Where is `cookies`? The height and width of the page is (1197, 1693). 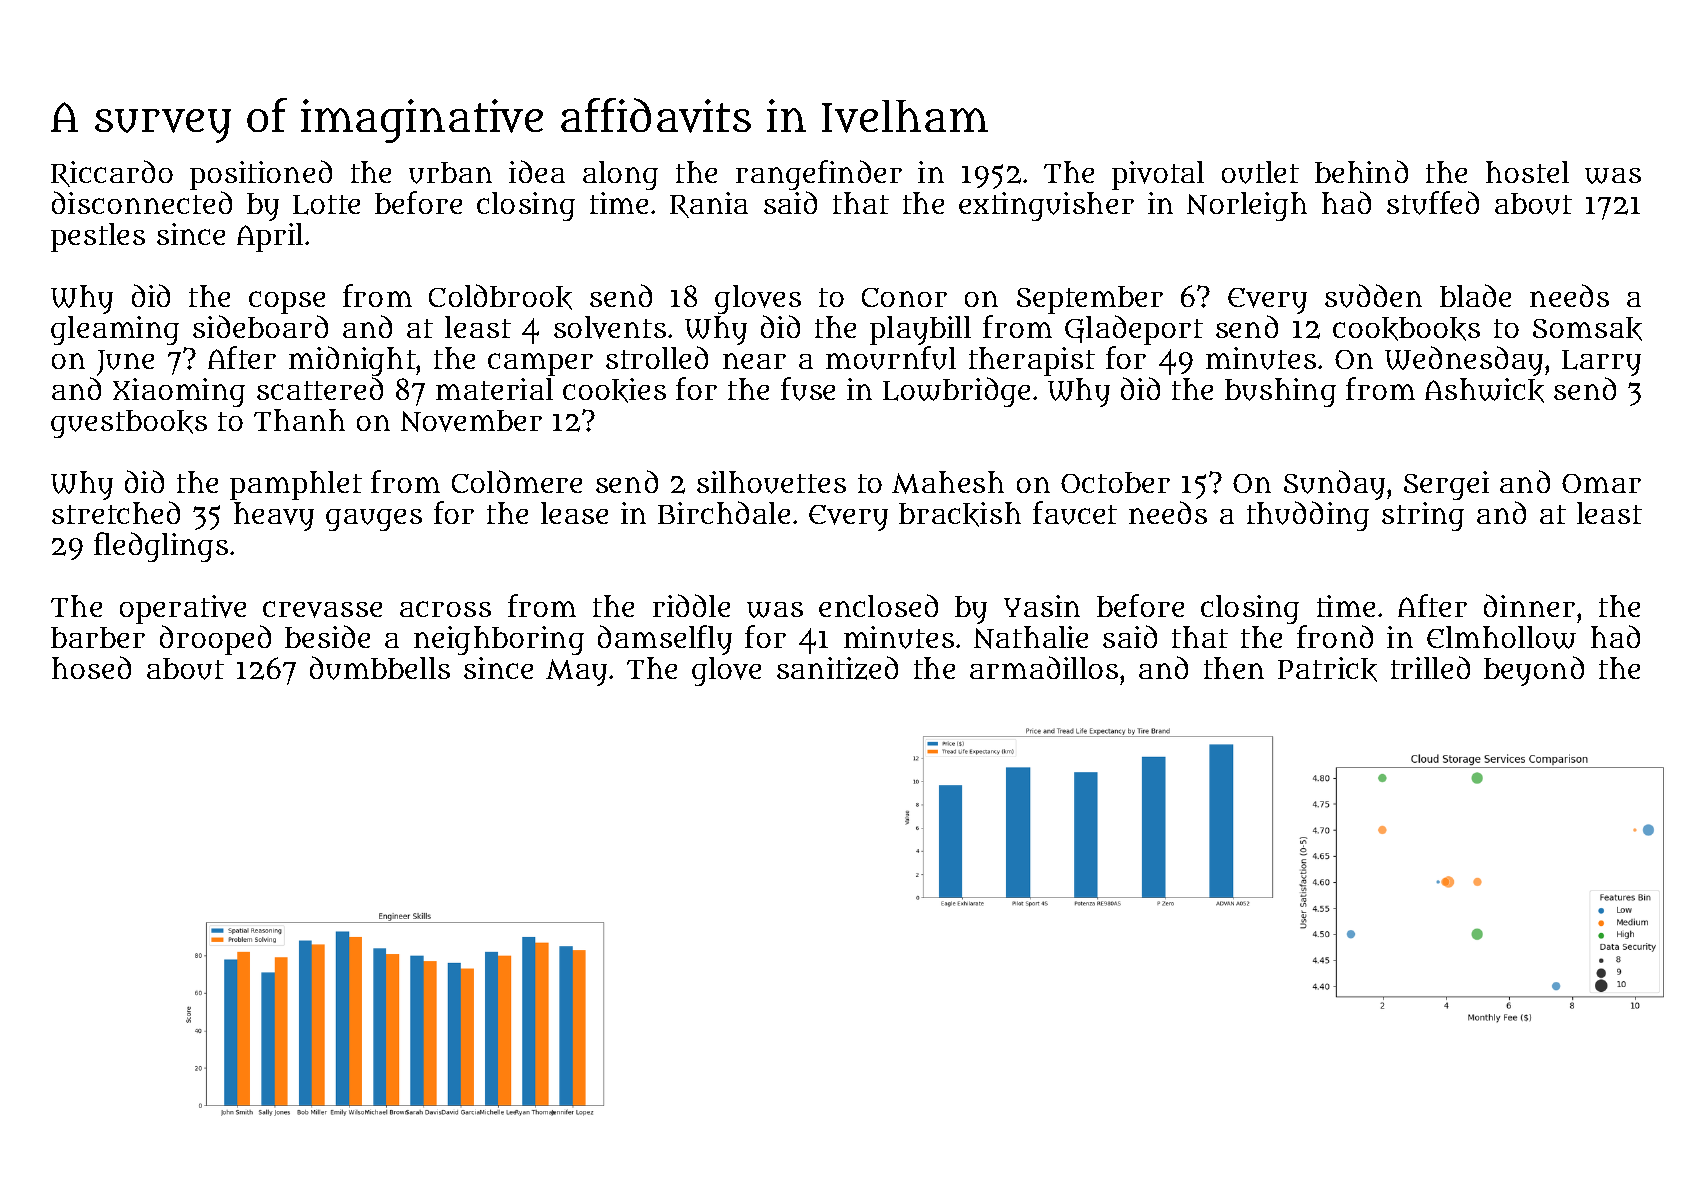 cookies is located at coordinates (614, 390).
